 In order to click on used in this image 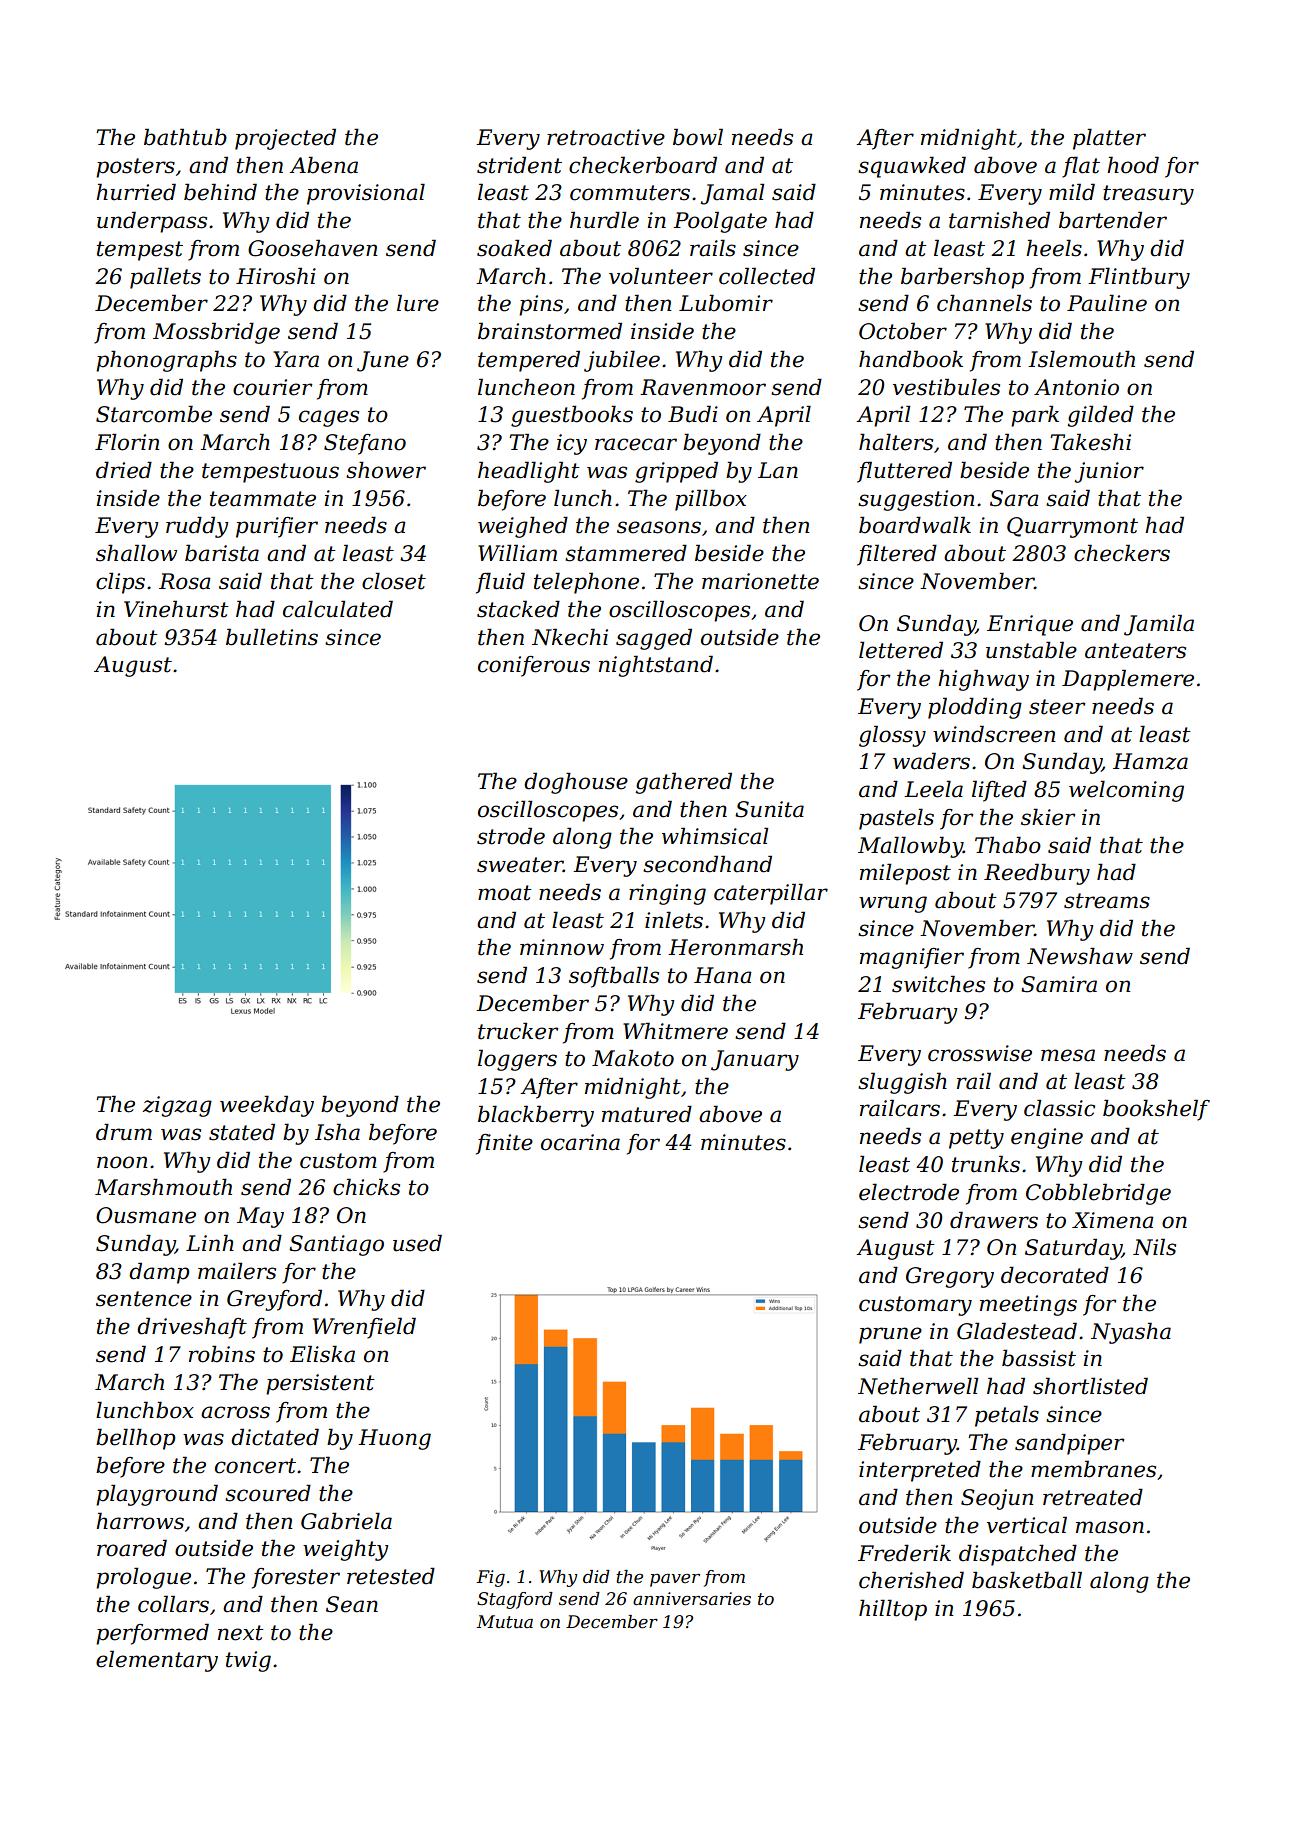, I will do `click(417, 1243)`.
